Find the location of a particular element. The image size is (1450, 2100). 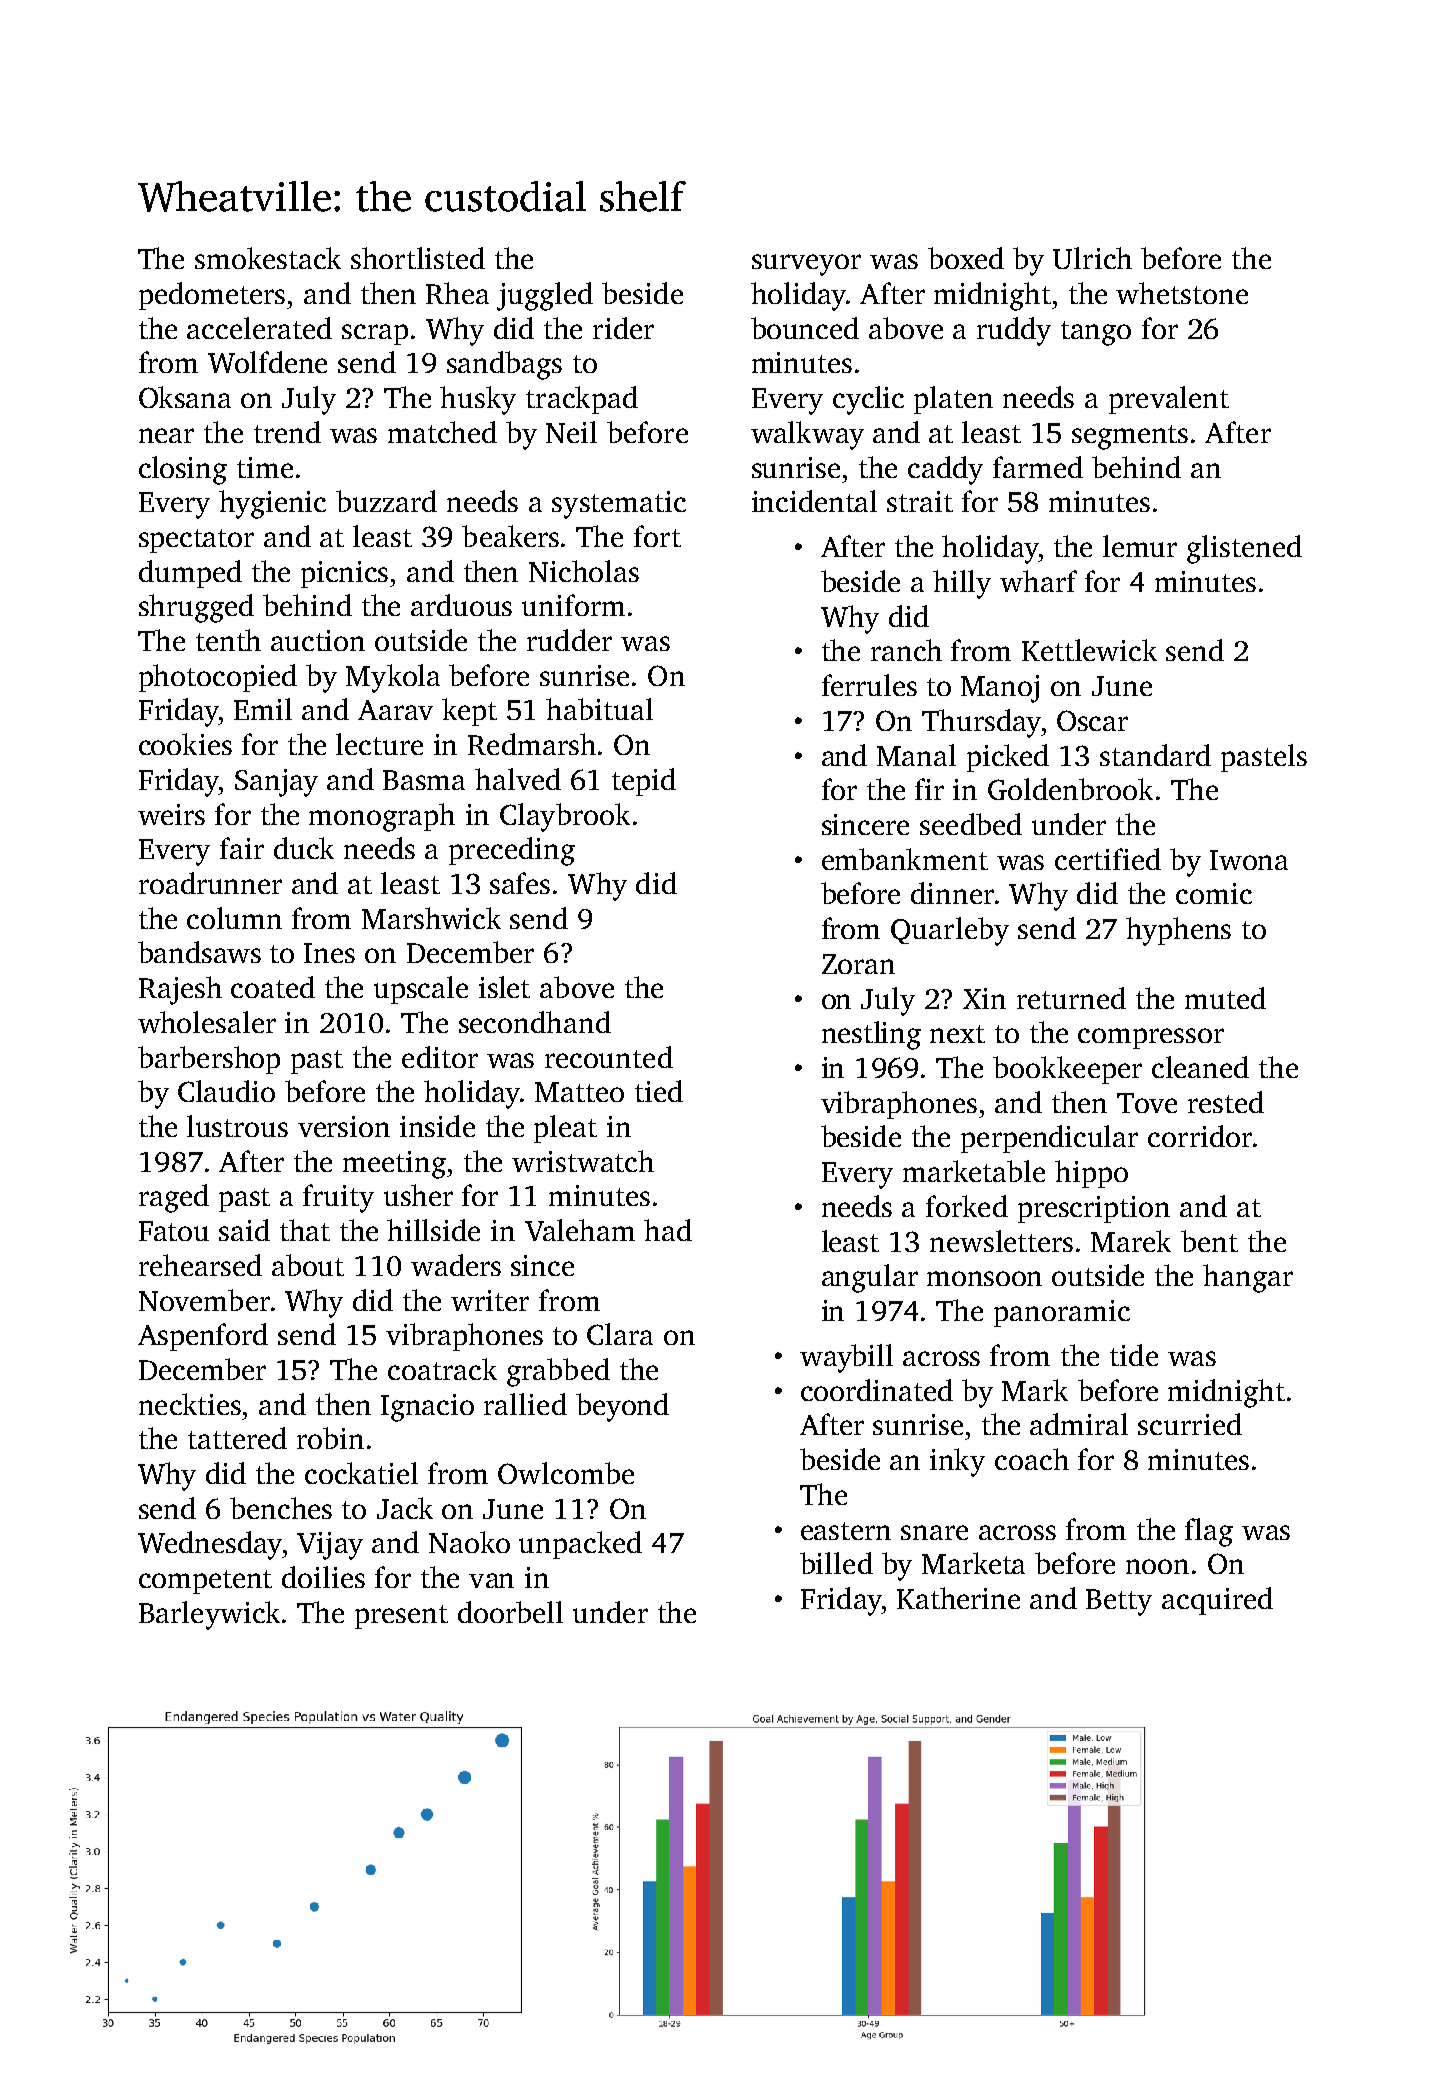

juggled is located at coordinates (545, 296).
